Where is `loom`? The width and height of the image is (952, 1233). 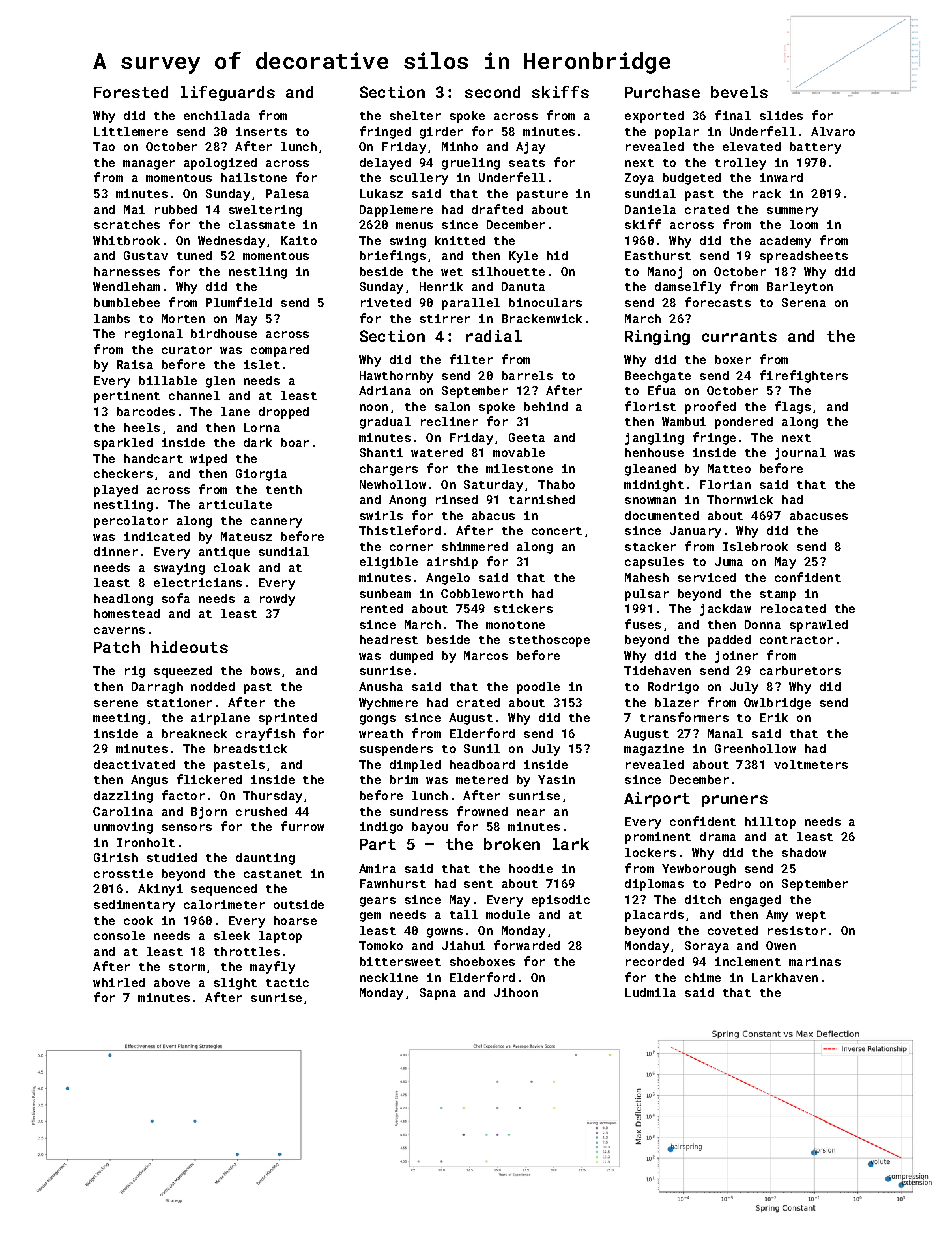
loom is located at coordinates (804, 224).
